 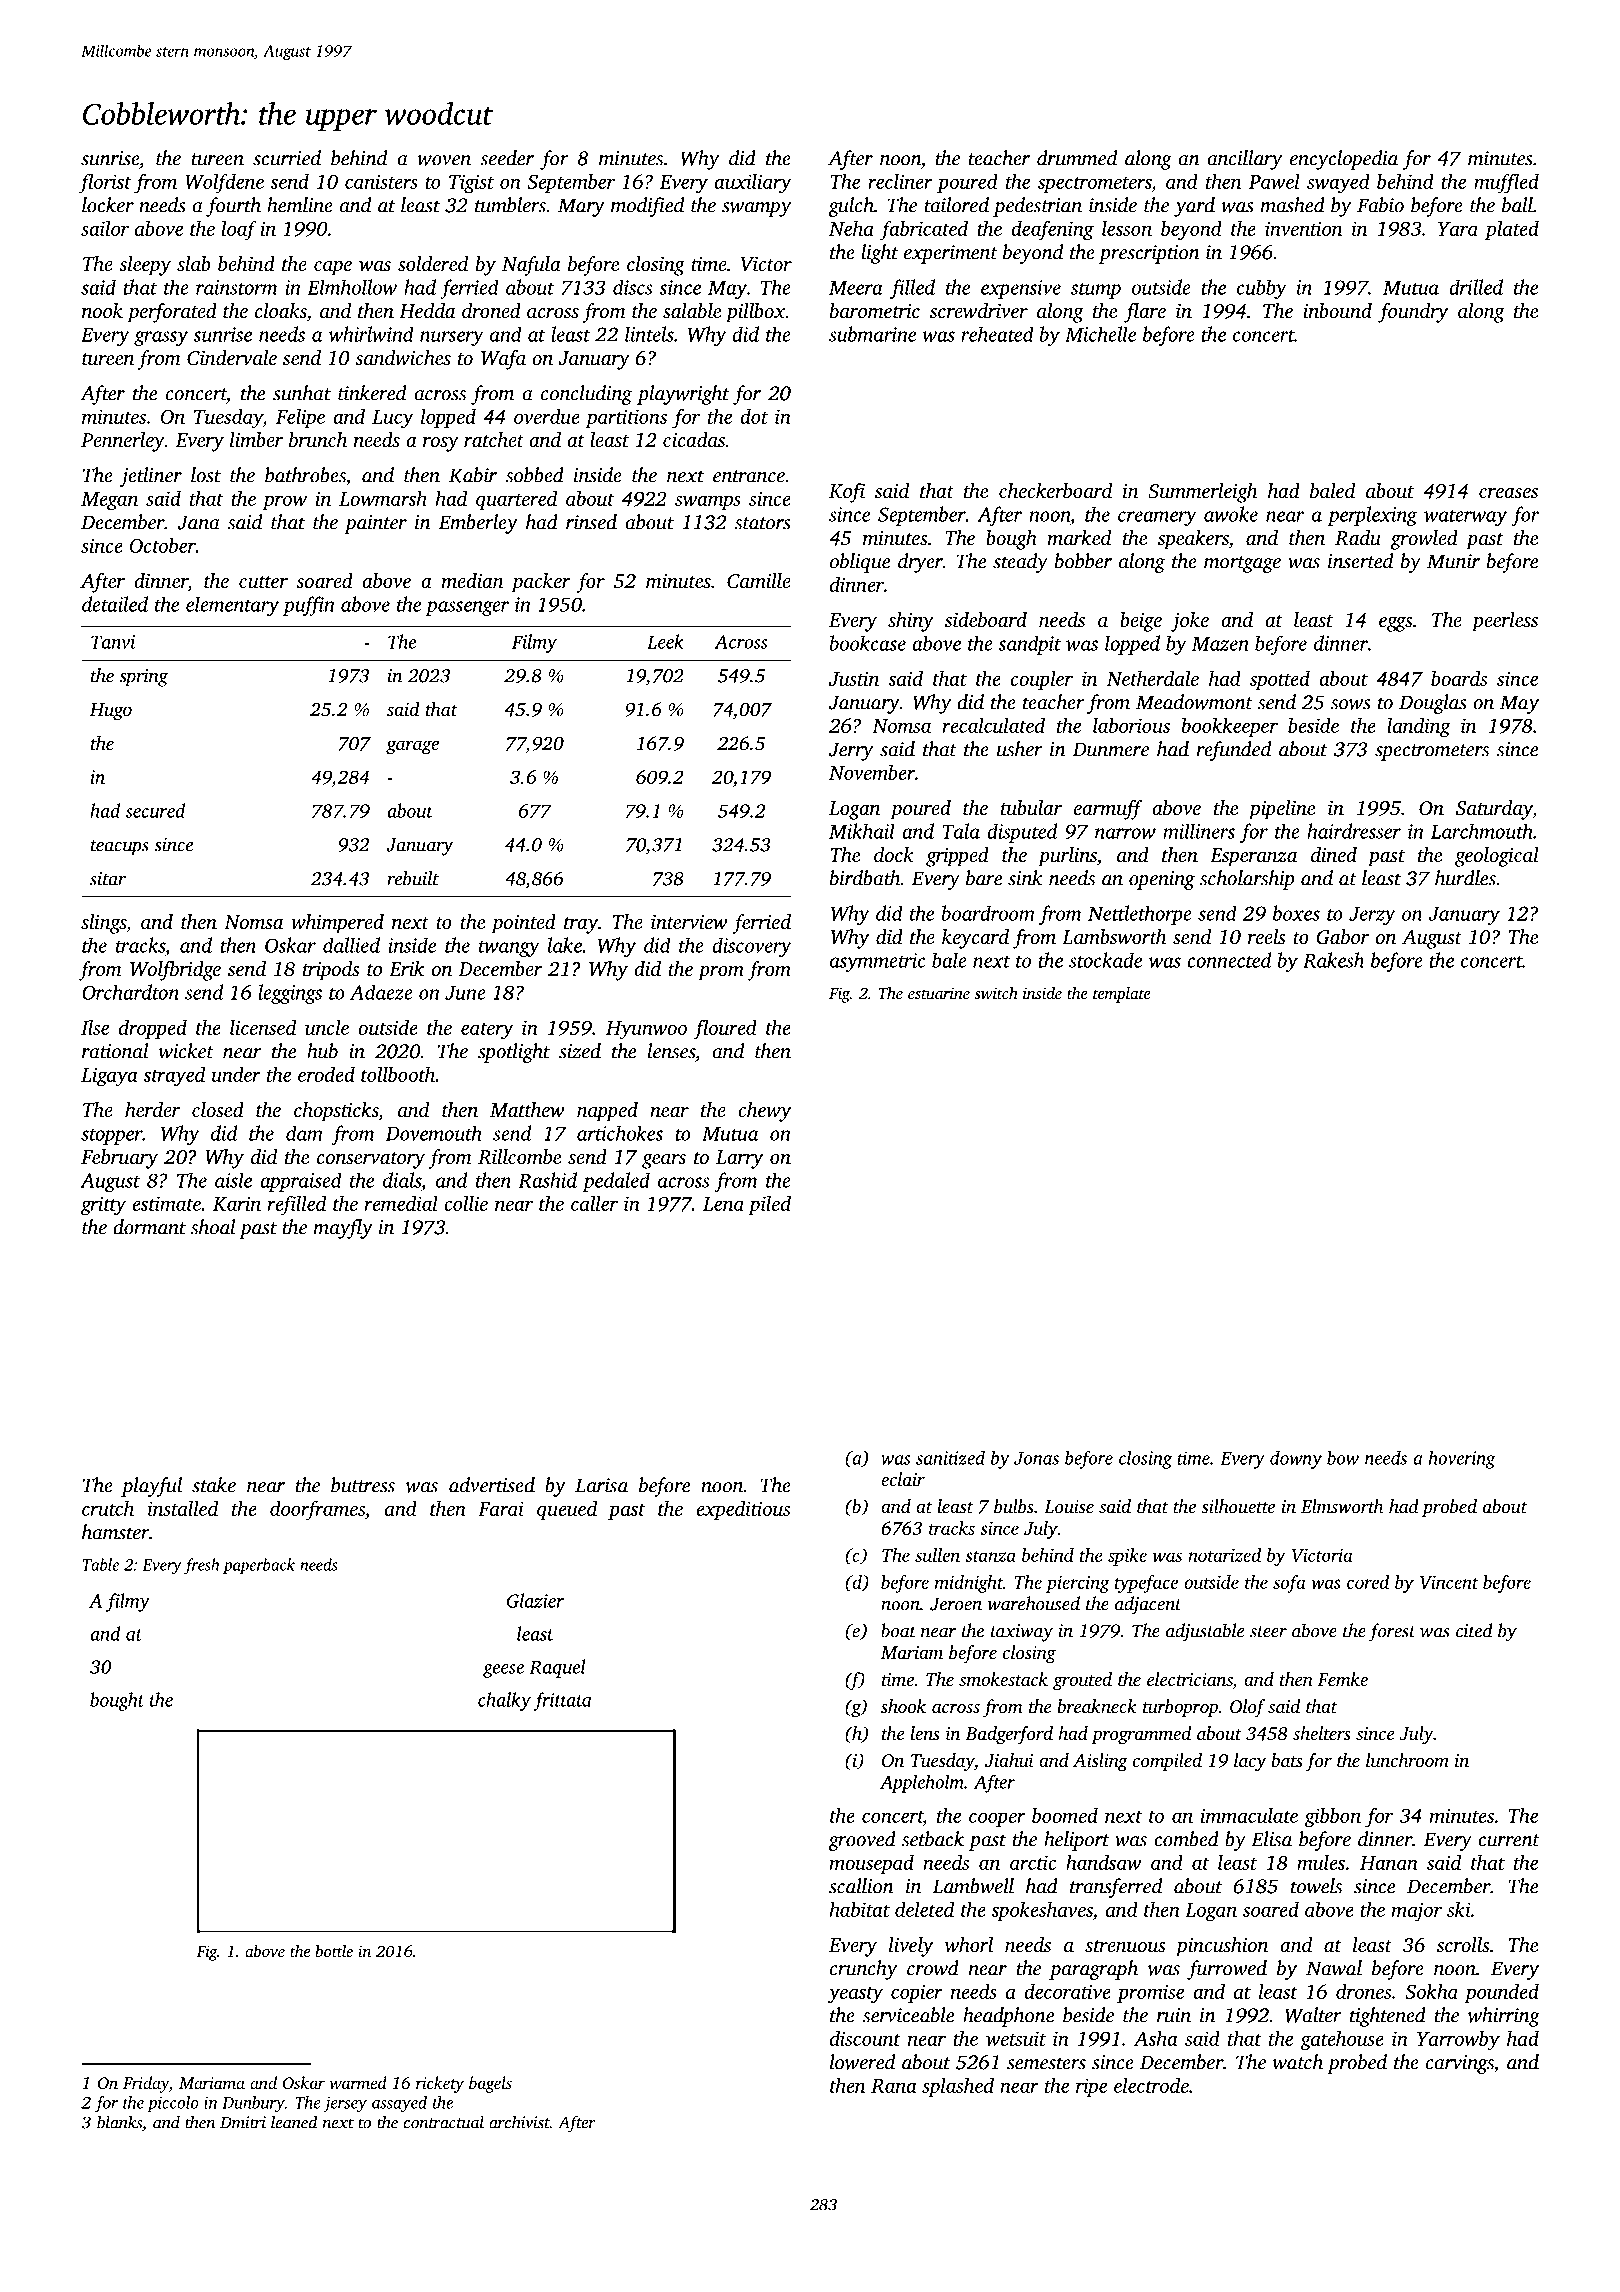 What do you see at coordinates (665, 641) in the screenshot?
I see `Leek` at bounding box center [665, 641].
